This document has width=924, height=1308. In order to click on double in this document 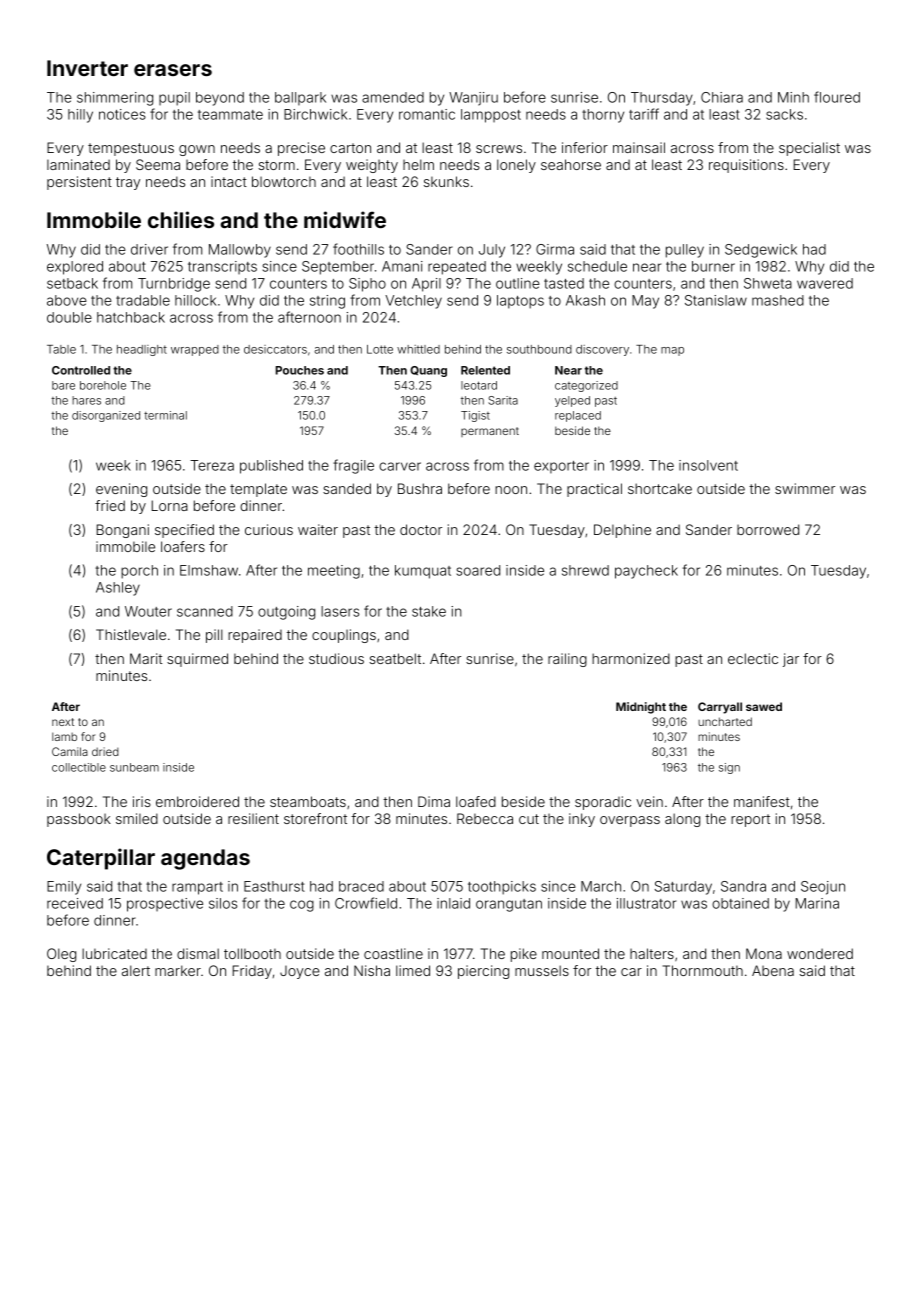, I will do `click(69, 317)`.
